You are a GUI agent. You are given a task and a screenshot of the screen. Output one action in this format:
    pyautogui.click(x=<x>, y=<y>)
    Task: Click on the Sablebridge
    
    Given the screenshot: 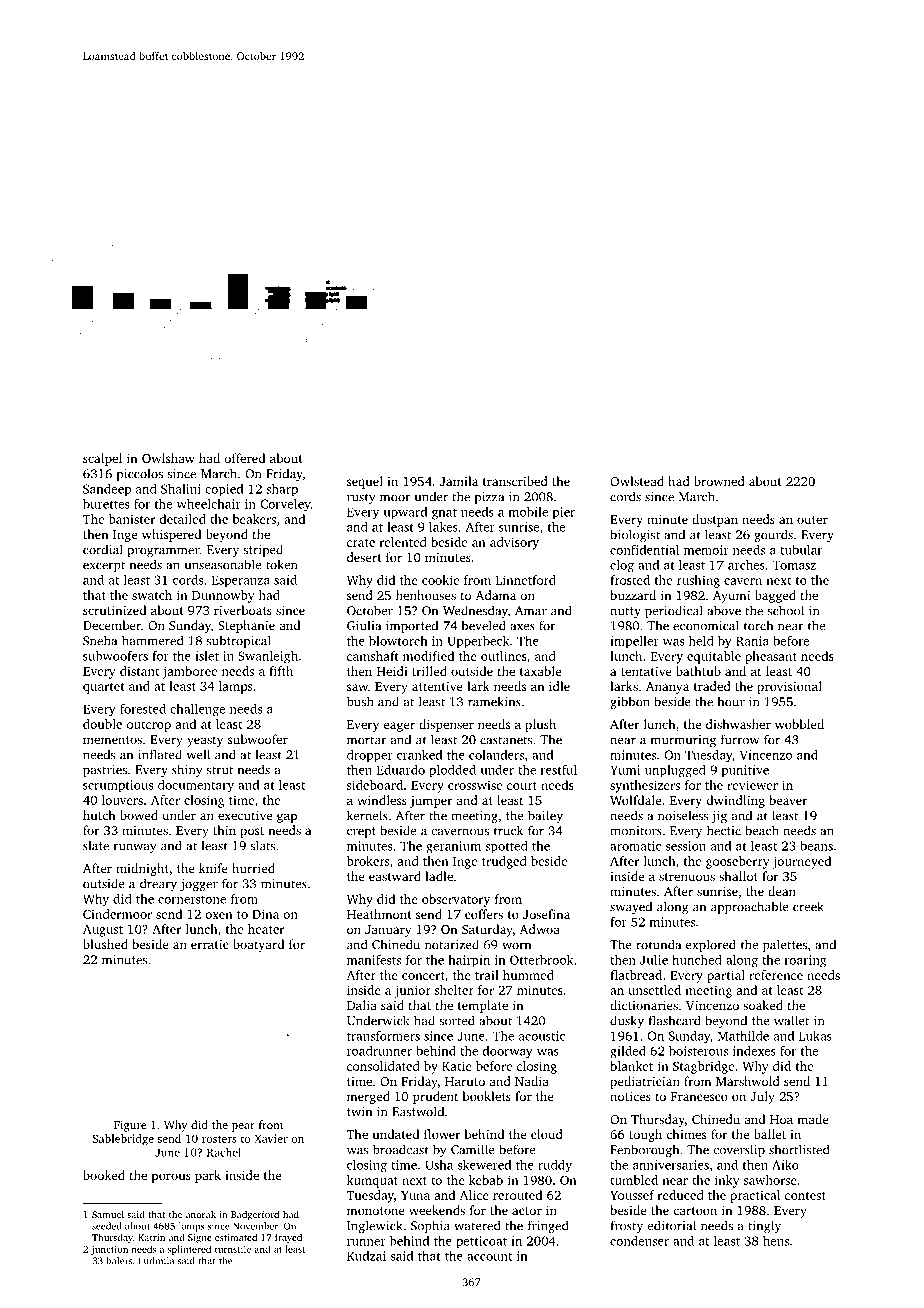 What is the action you would take?
    pyautogui.click(x=123, y=1140)
